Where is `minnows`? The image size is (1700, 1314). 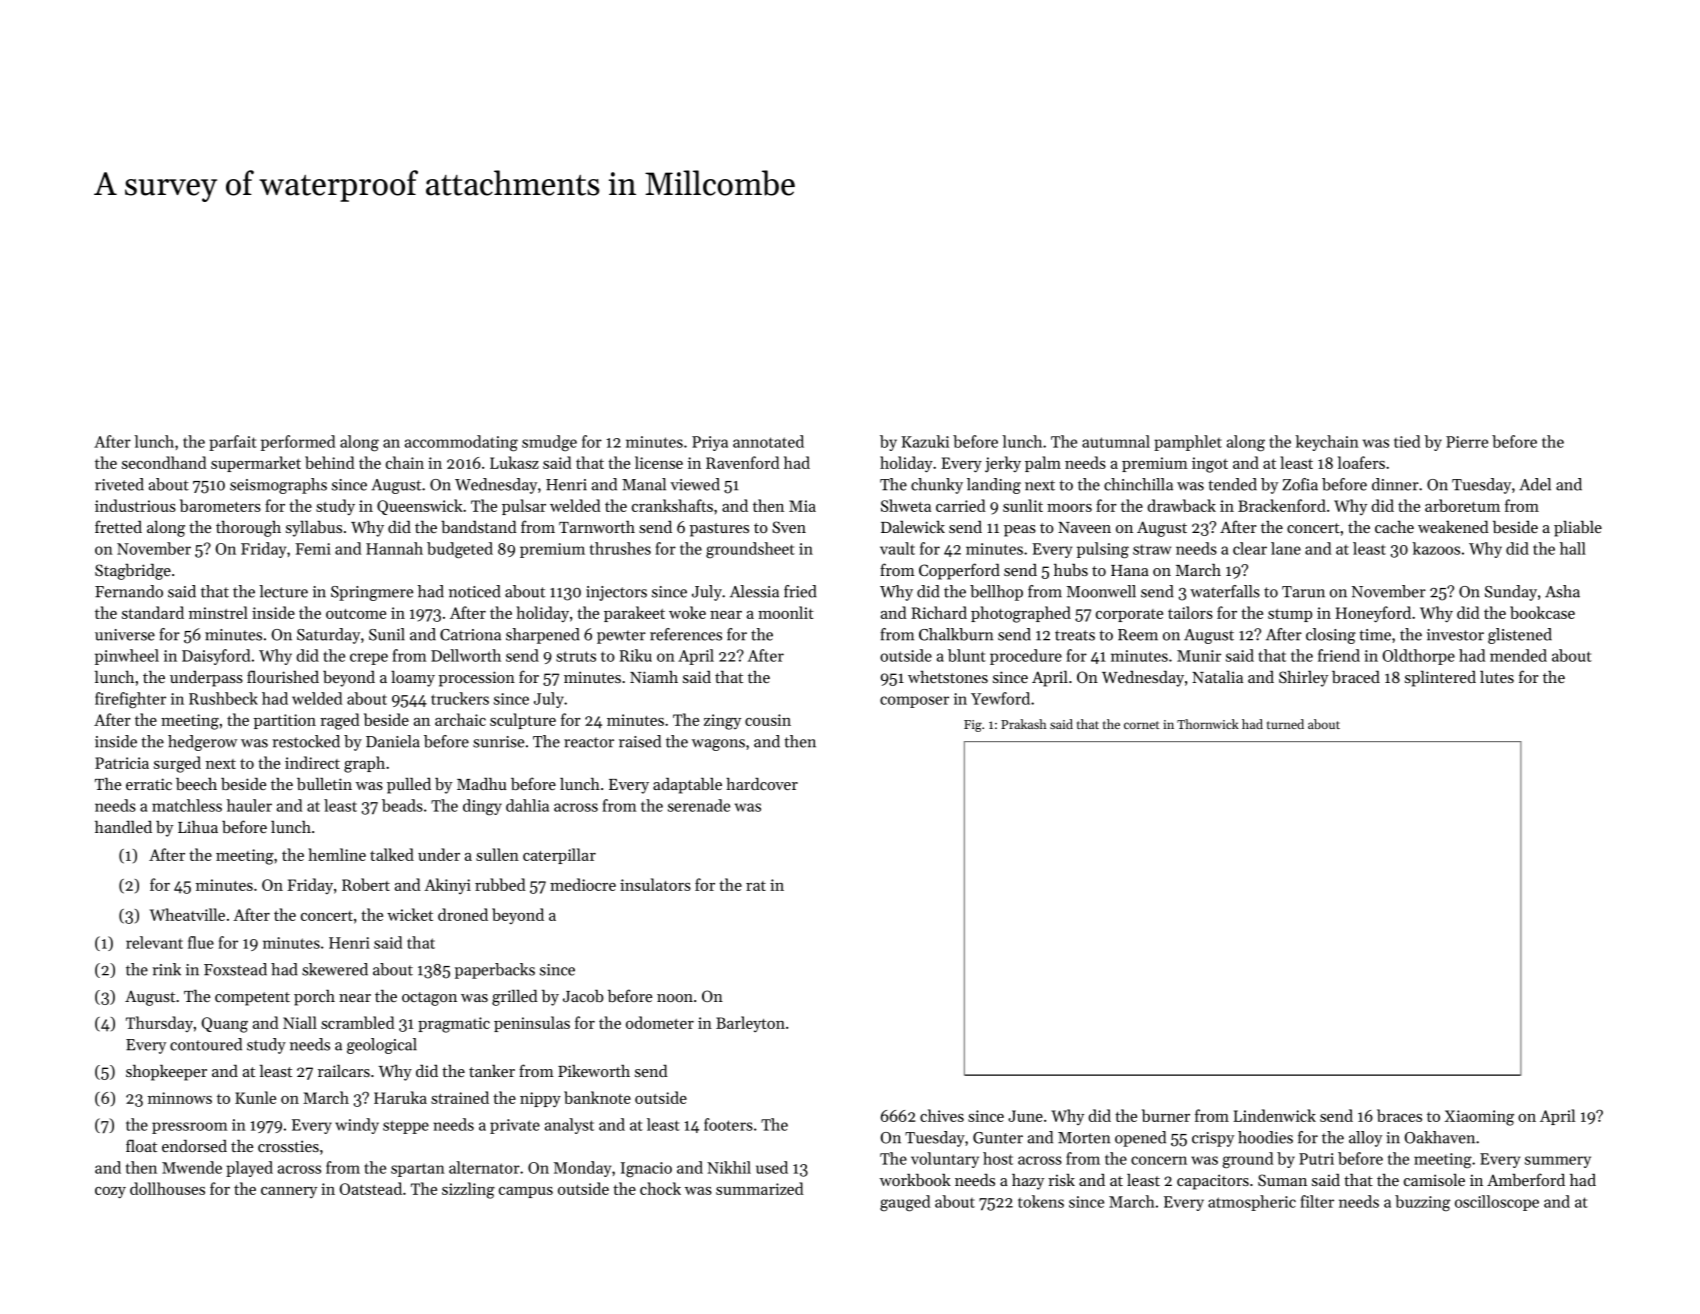 minnows is located at coordinates (180, 1098).
